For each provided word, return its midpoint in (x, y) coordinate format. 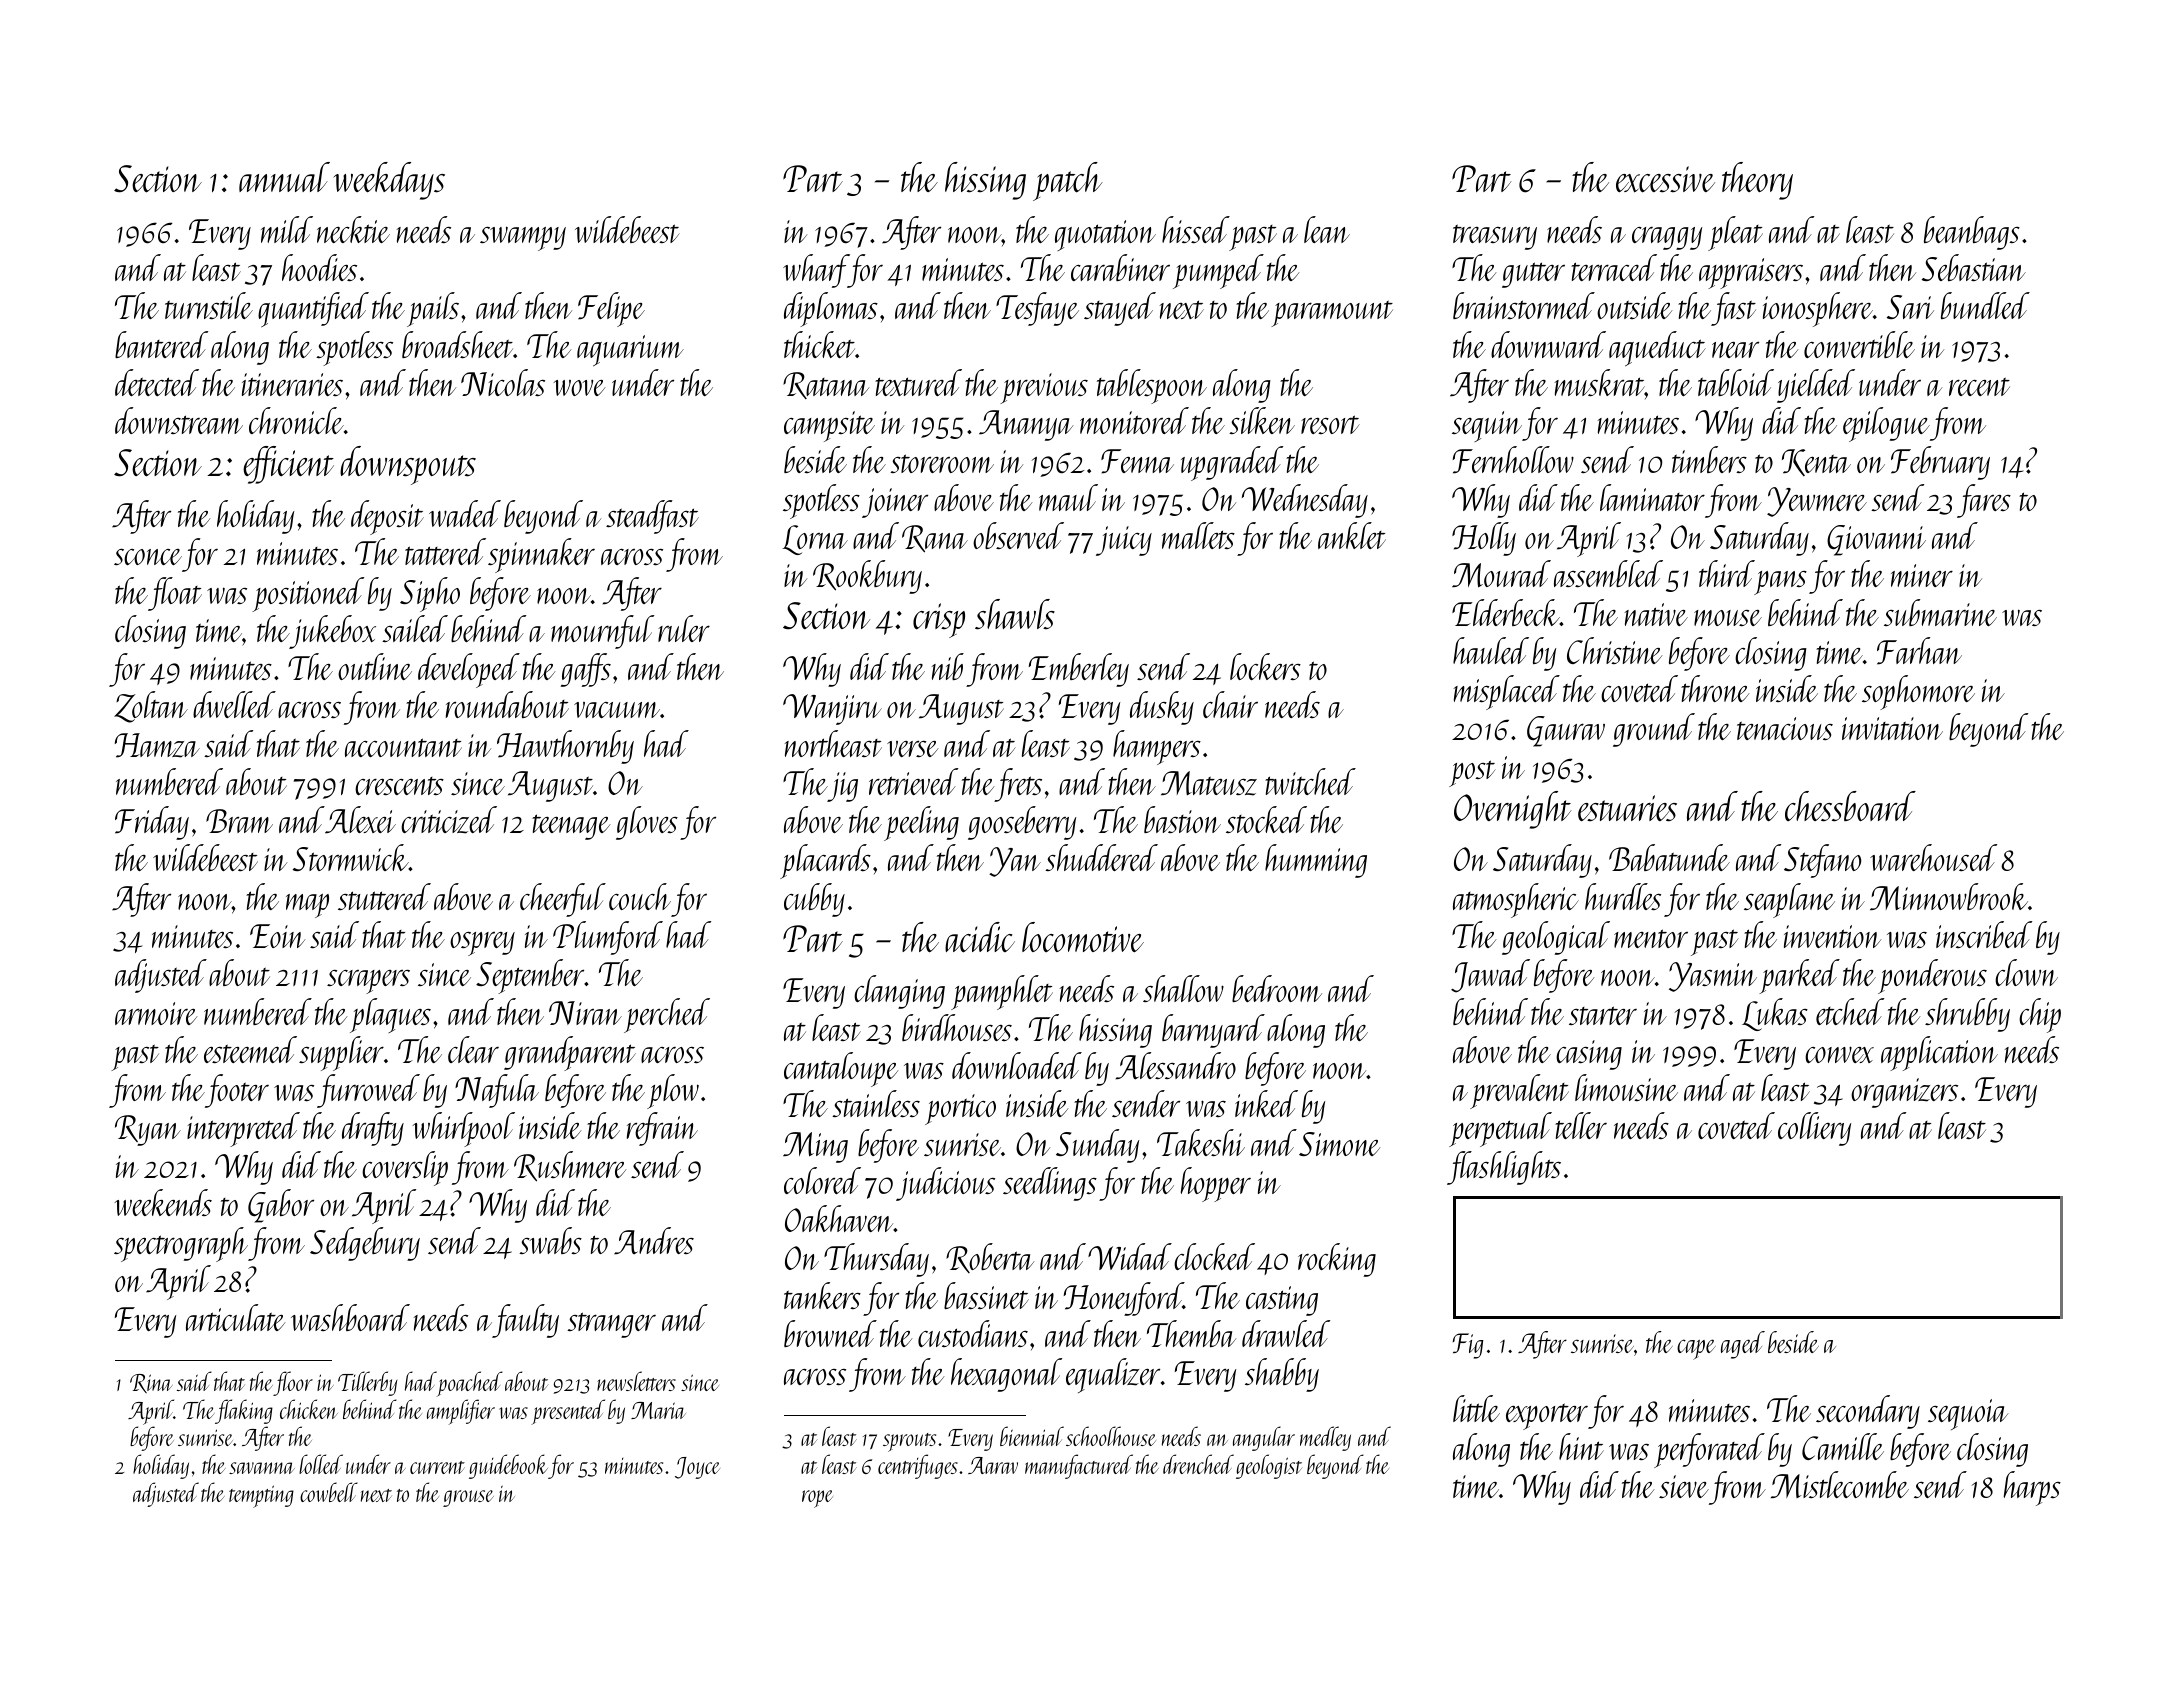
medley (1325, 1438)
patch (1068, 181)
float (175, 594)
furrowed (368, 1091)
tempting (261, 1496)
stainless (876, 1103)
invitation (1892, 728)
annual (284, 177)
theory (1757, 181)
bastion (1182, 819)
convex (1839, 1054)
